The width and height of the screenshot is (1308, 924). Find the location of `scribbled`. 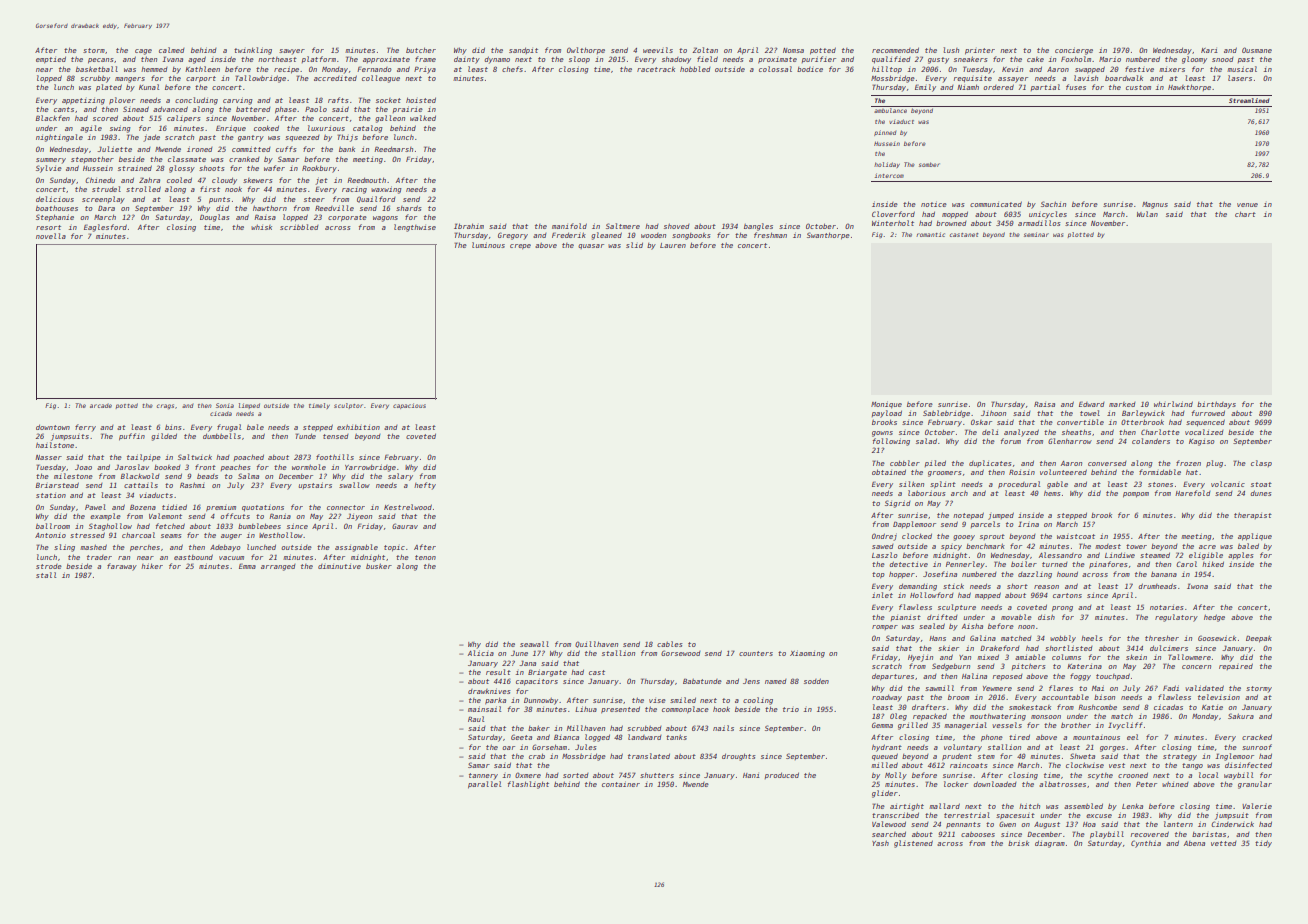

scribbled is located at coordinates (299, 227).
